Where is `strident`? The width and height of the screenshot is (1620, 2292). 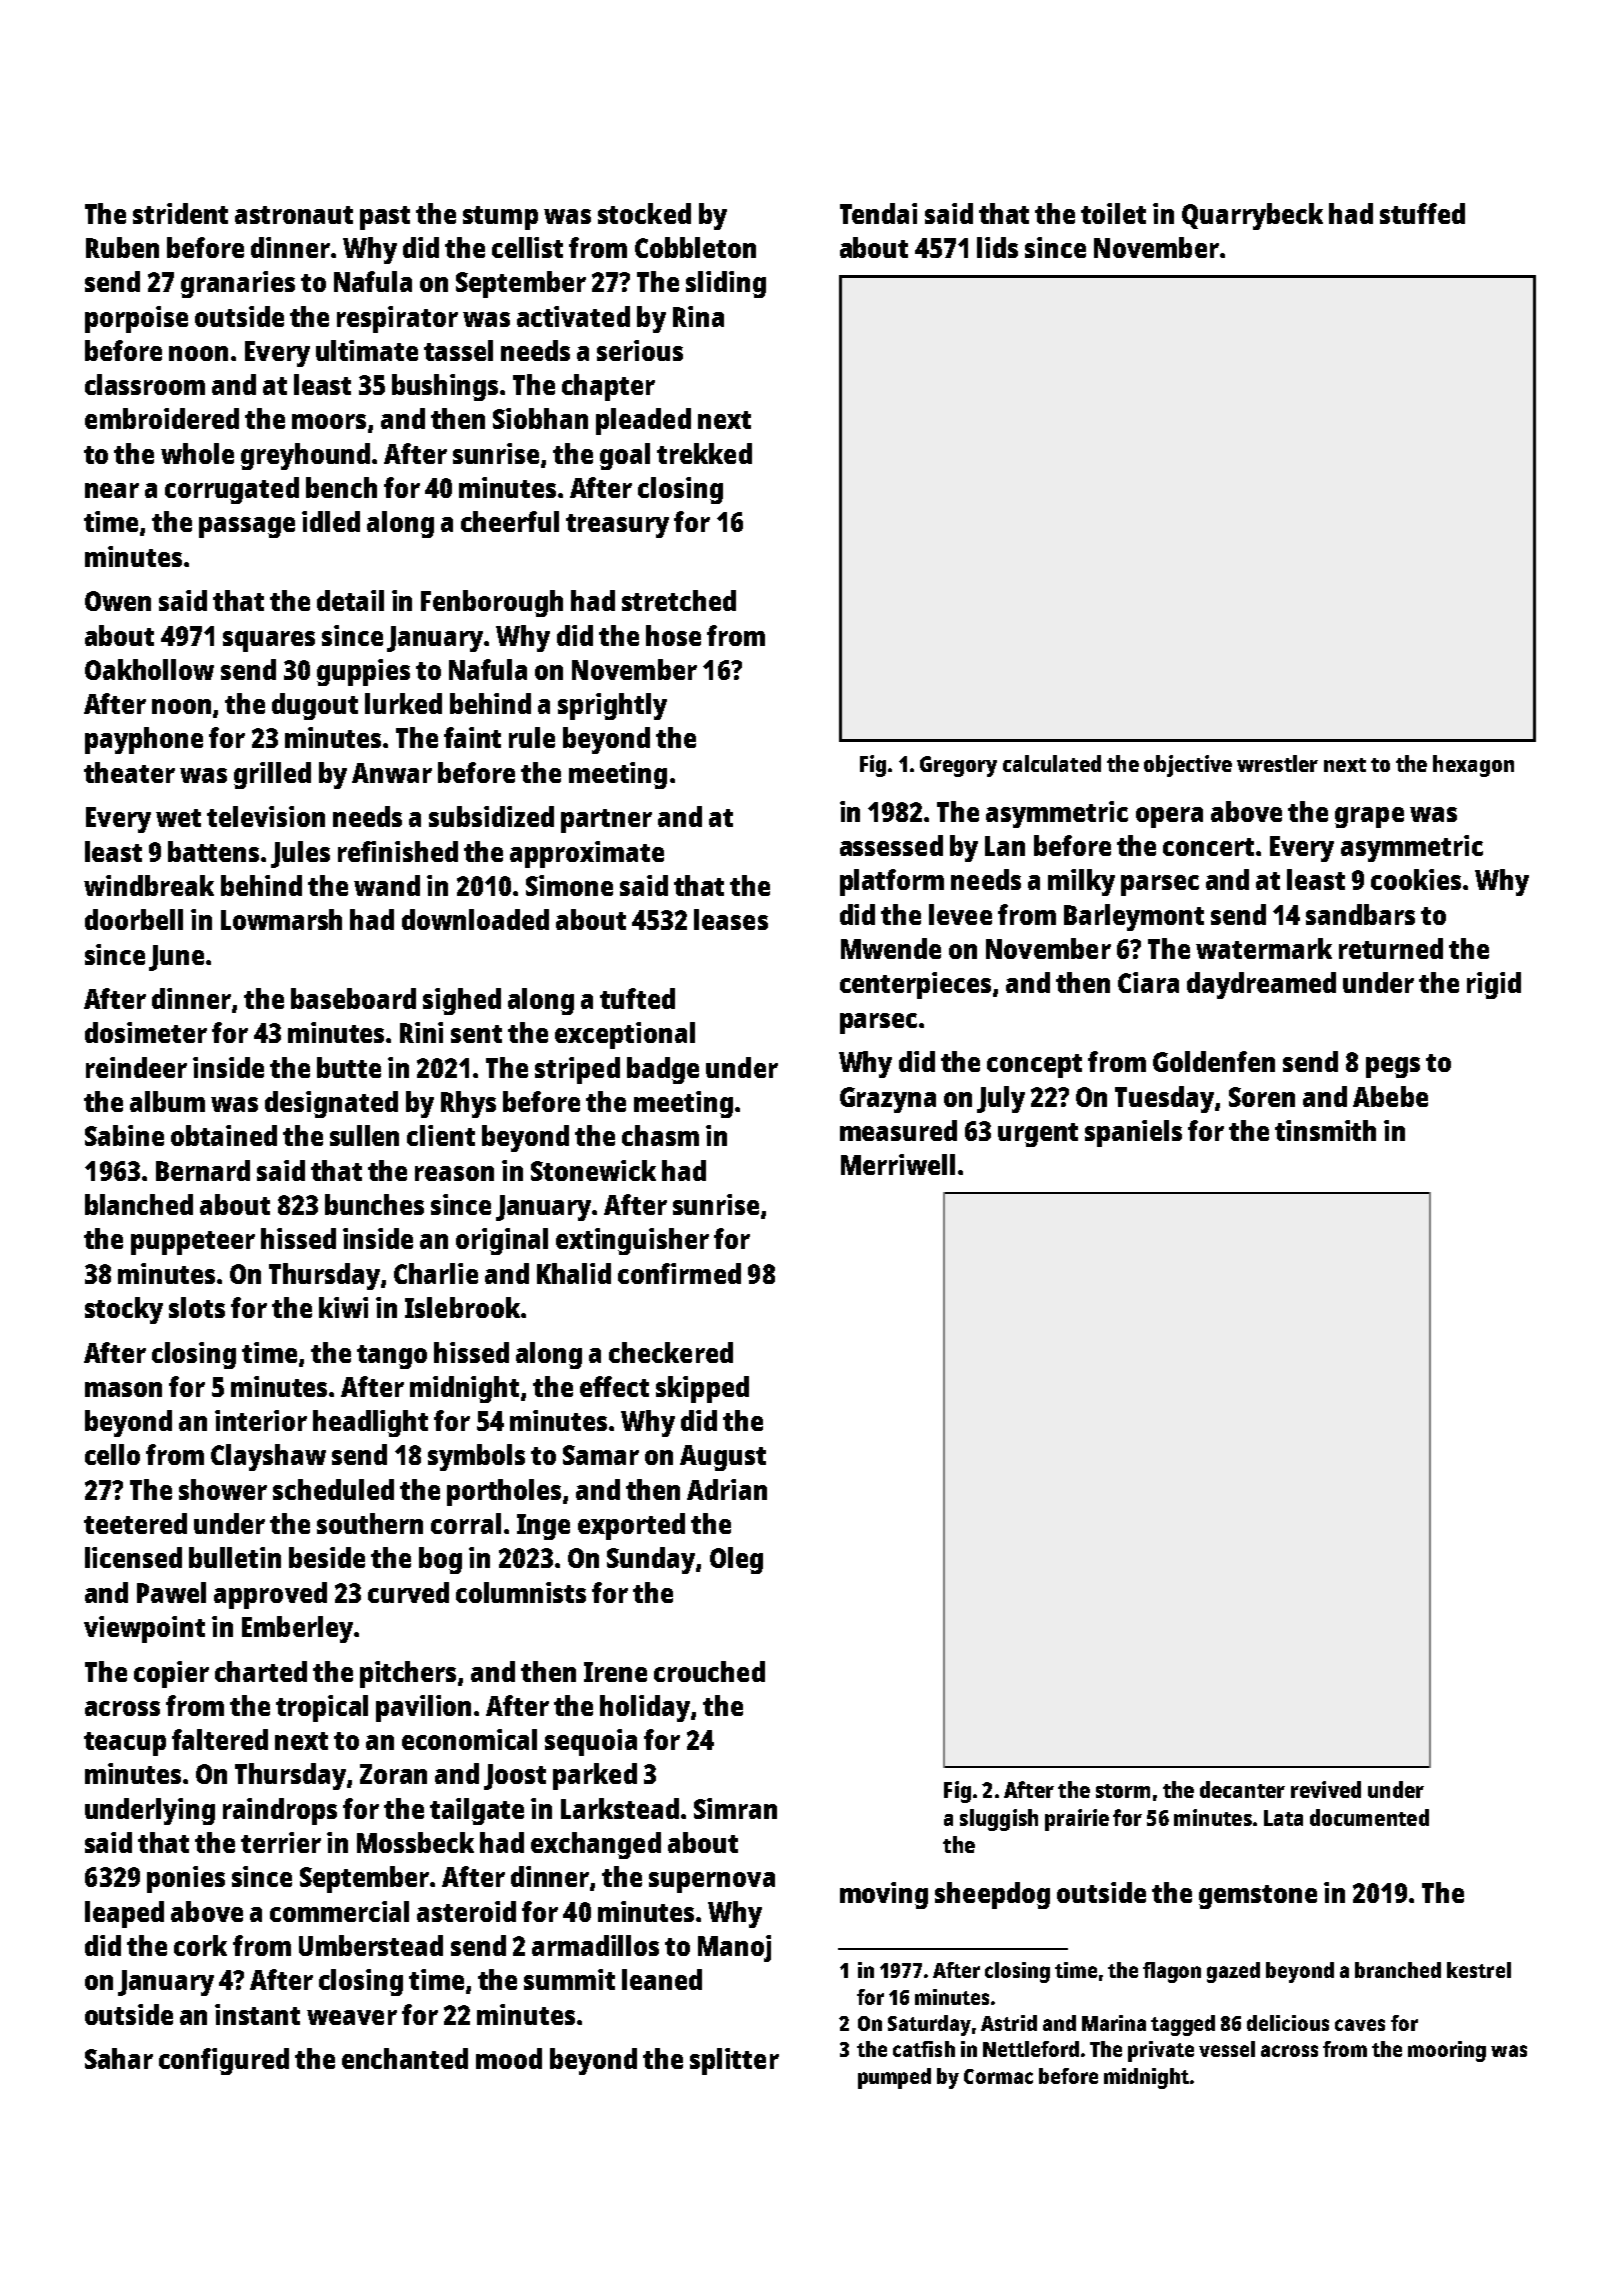
strident is located at coordinates (180, 213).
